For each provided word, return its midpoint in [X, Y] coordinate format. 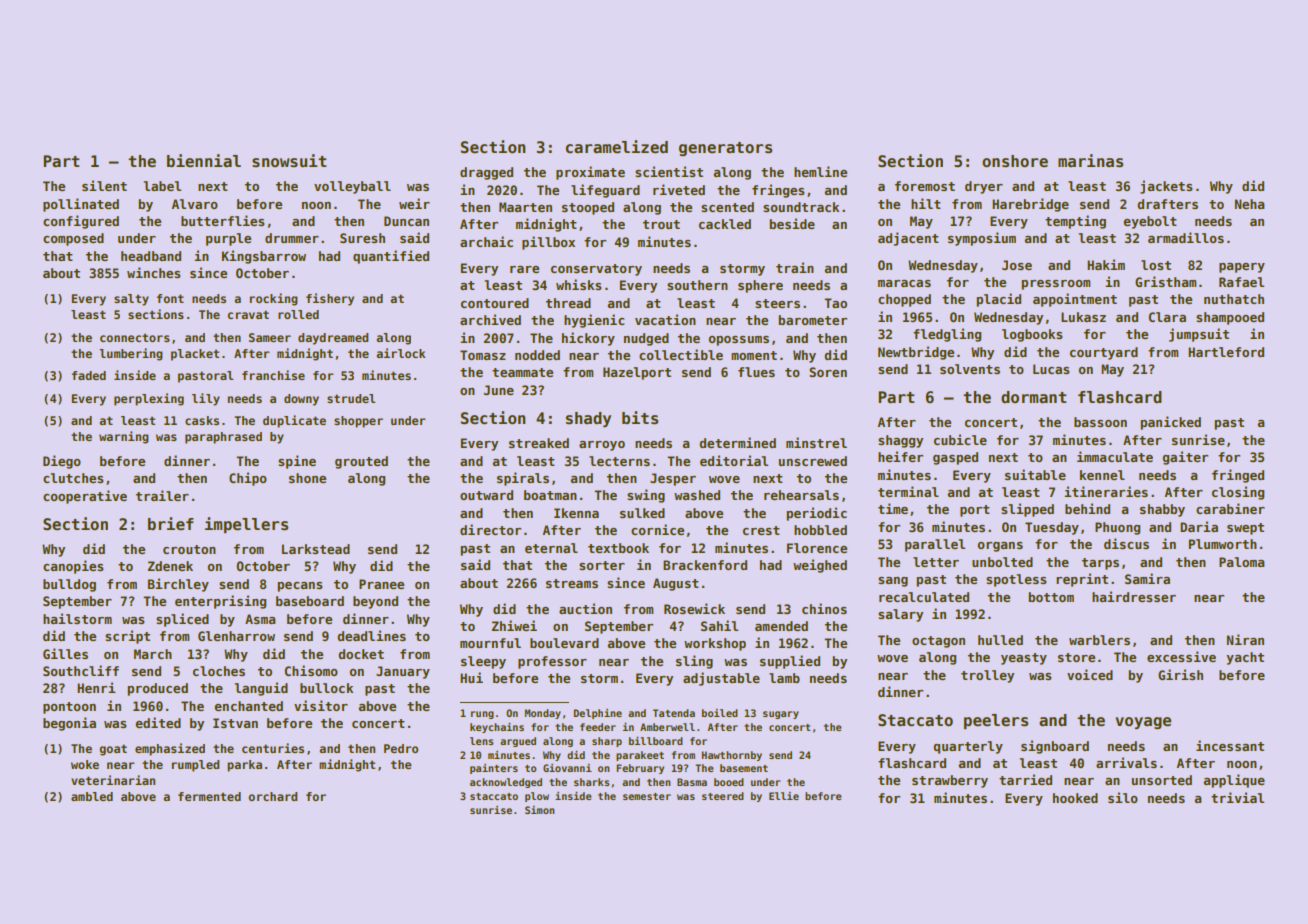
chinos [824, 608]
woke [85, 764]
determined [737, 442]
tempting [1075, 222]
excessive [1181, 656]
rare [524, 269]
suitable [1035, 474]
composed [73, 239]
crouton [189, 549]
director [490, 529]
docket [361, 654]
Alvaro [195, 204]
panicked [1170, 423]
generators [725, 149]
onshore [1015, 161]
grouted [361, 462]
